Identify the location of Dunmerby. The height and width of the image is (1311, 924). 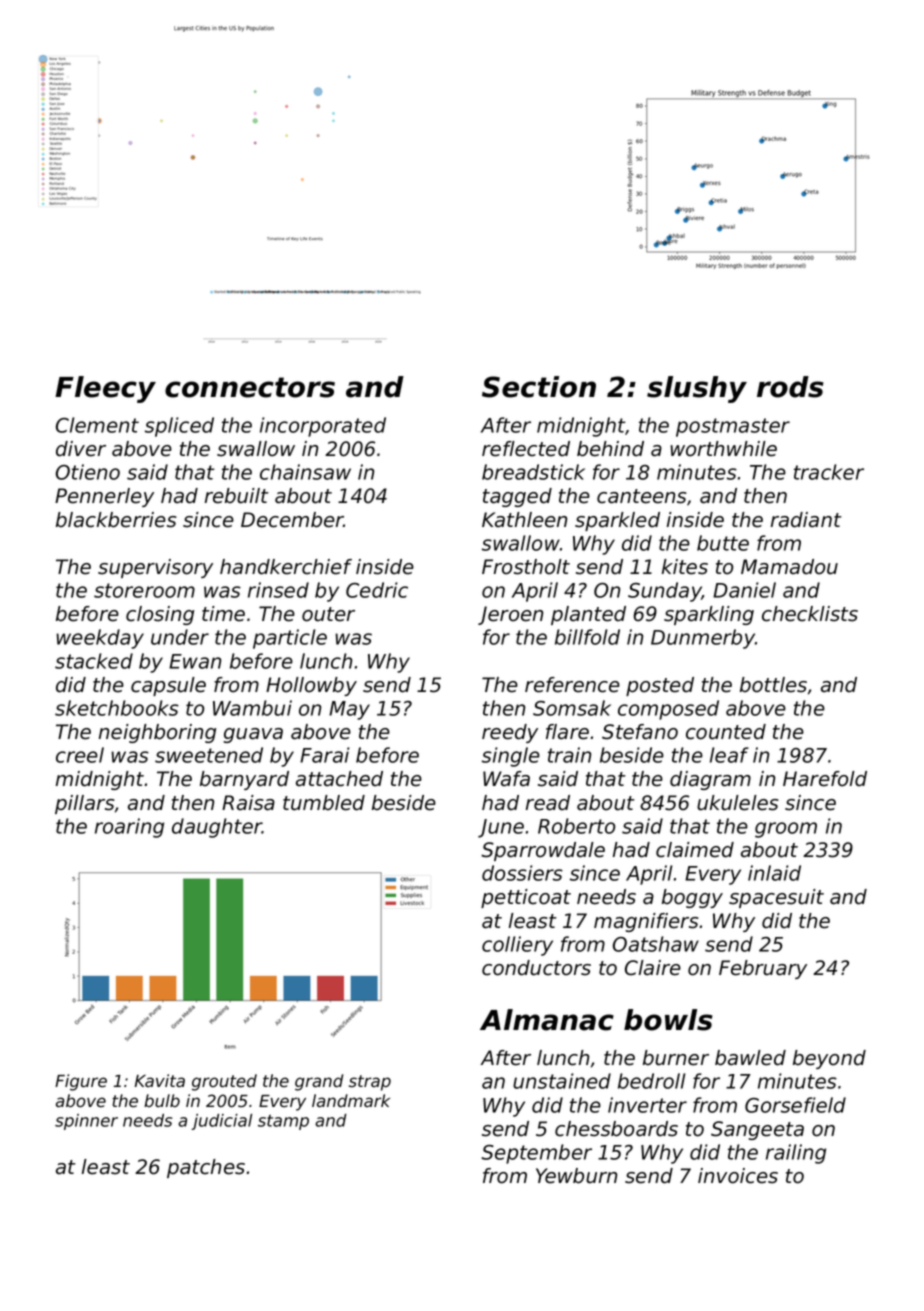
(703, 639).
